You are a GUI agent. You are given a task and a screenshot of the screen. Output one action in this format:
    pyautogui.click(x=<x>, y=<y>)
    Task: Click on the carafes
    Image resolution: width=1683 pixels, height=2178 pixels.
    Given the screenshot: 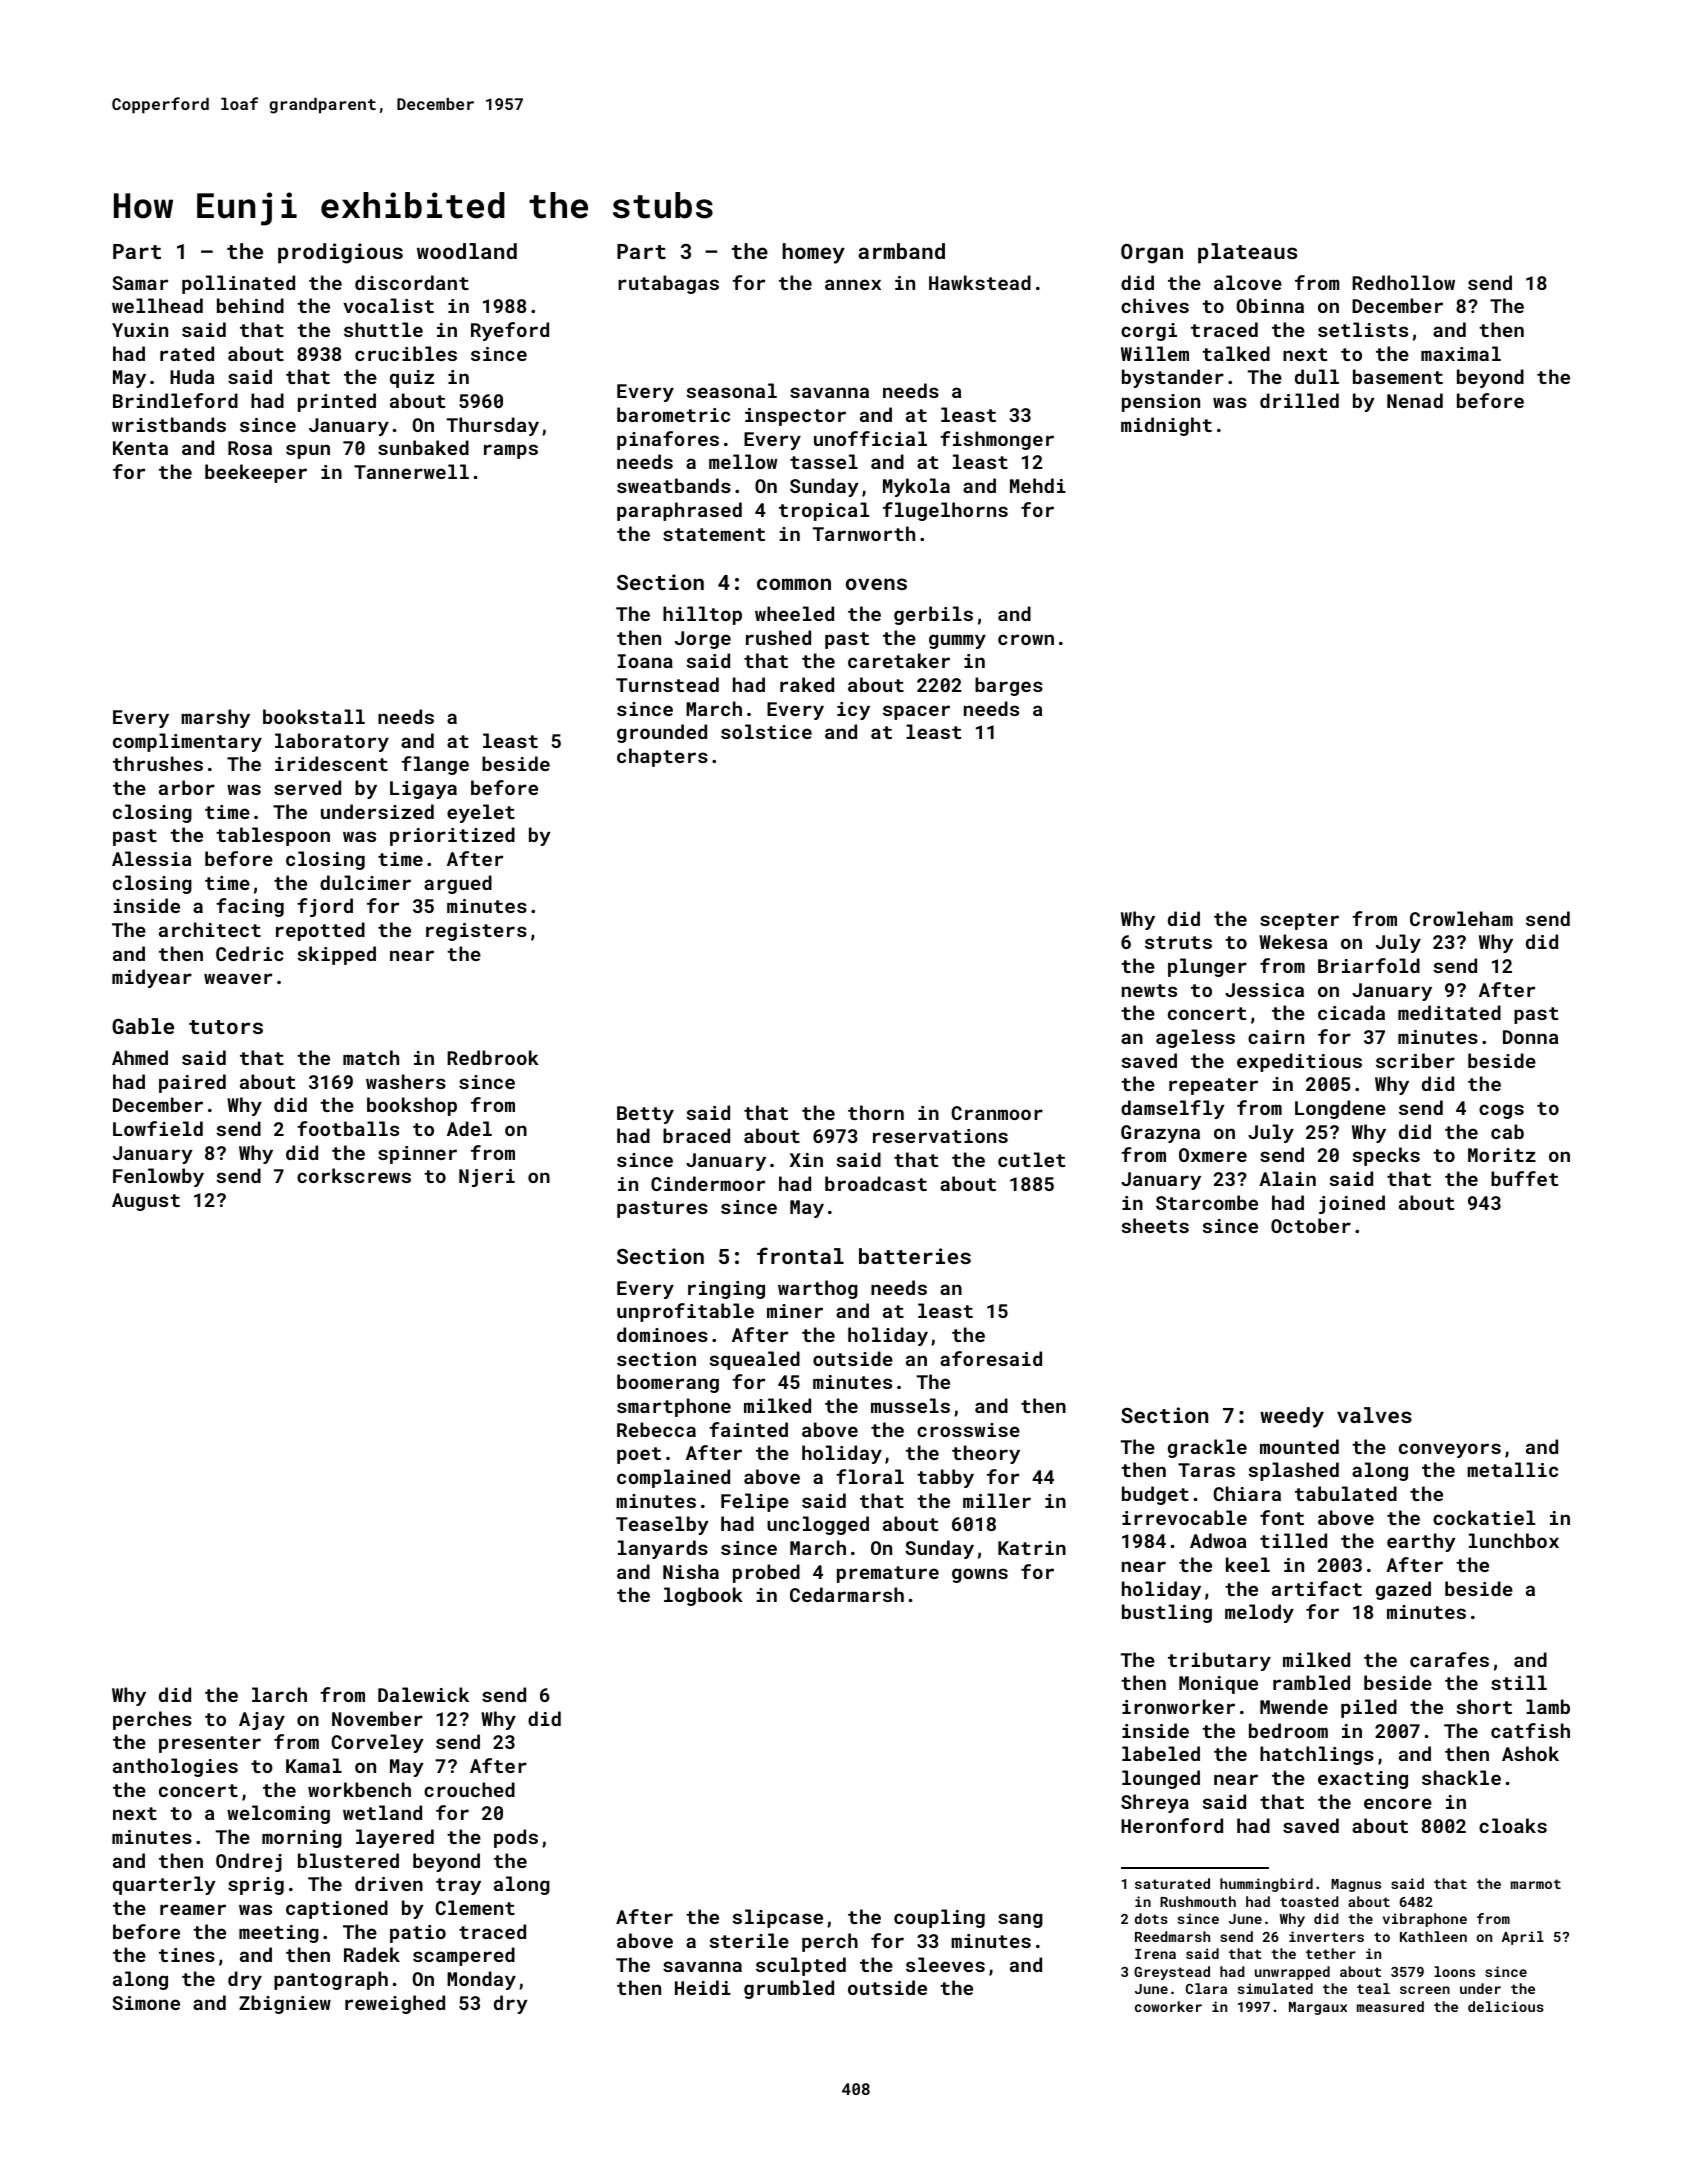 What is the action you would take?
    pyautogui.click(x=1449, y=1659)
